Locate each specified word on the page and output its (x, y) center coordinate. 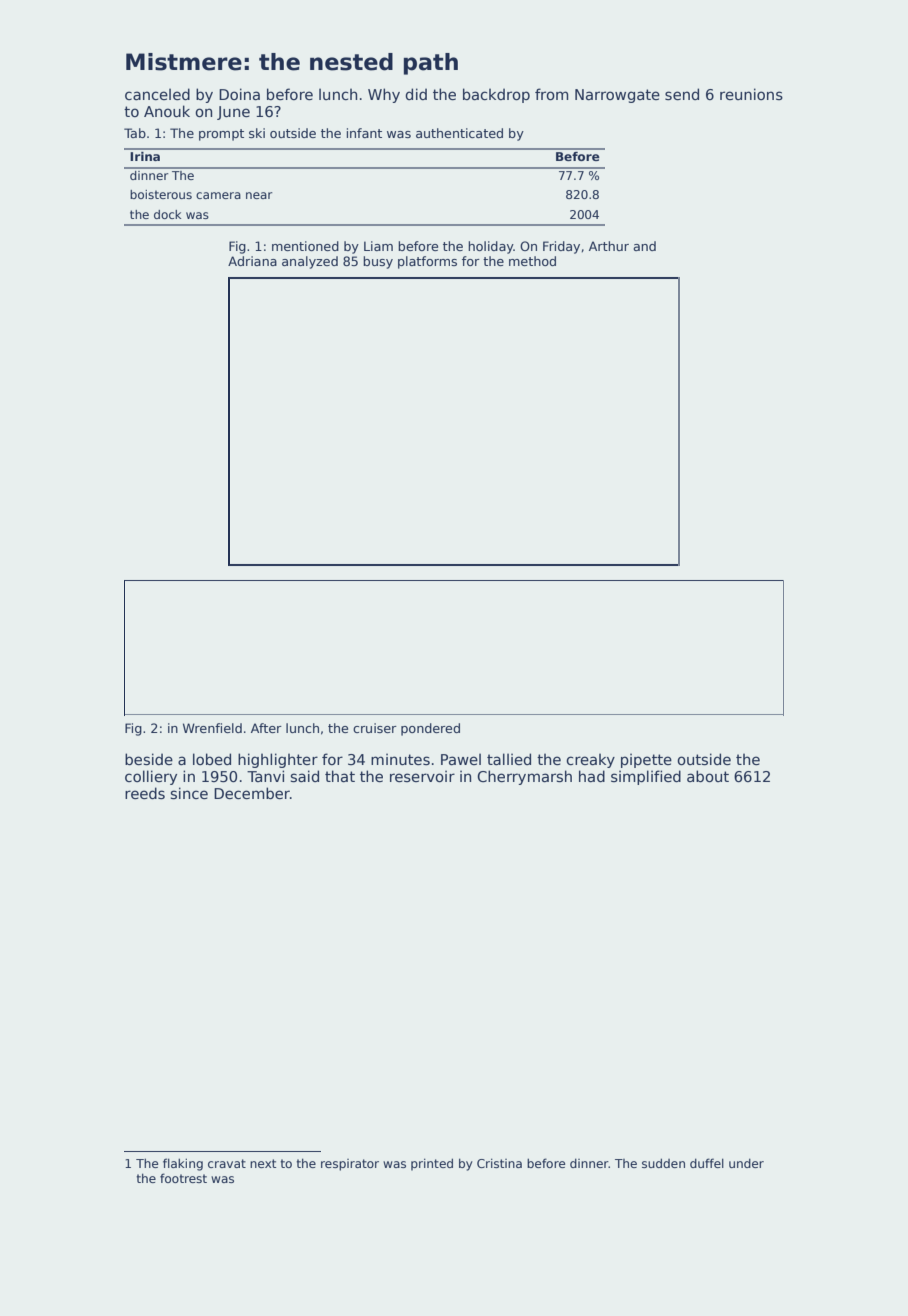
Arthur (609, 246)
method (532, 261)
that (340, 776)
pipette (646, 760)
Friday (561, 247)
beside (149, 759)
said (305, 776)
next (263, 1163)
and (644, 246)
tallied (509, 759)
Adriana (252, 261)
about (708, 776)
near (259, 195)
